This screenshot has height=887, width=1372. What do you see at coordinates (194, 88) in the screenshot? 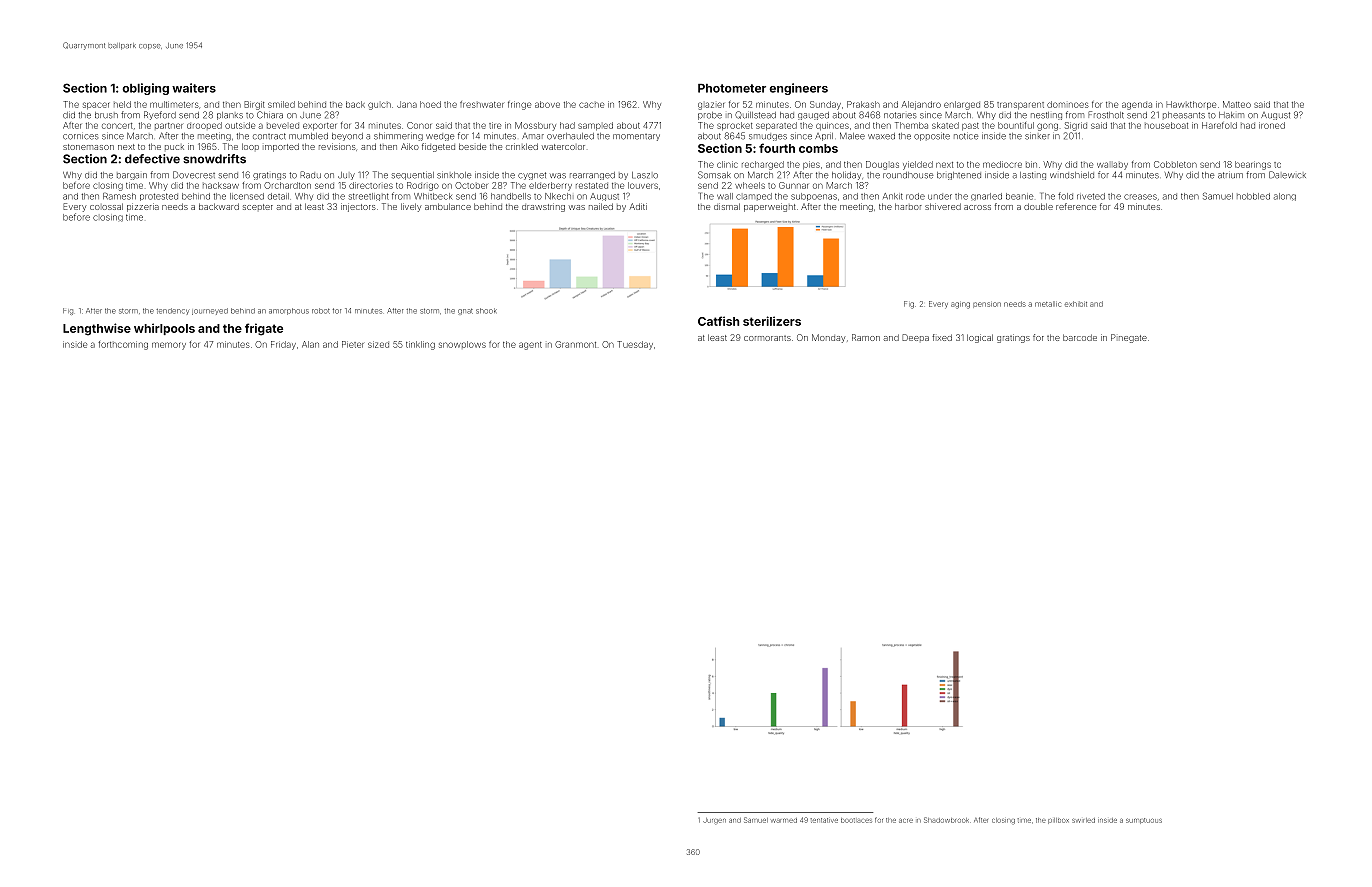
I see `waiters` at bounding box center [194, 88].
